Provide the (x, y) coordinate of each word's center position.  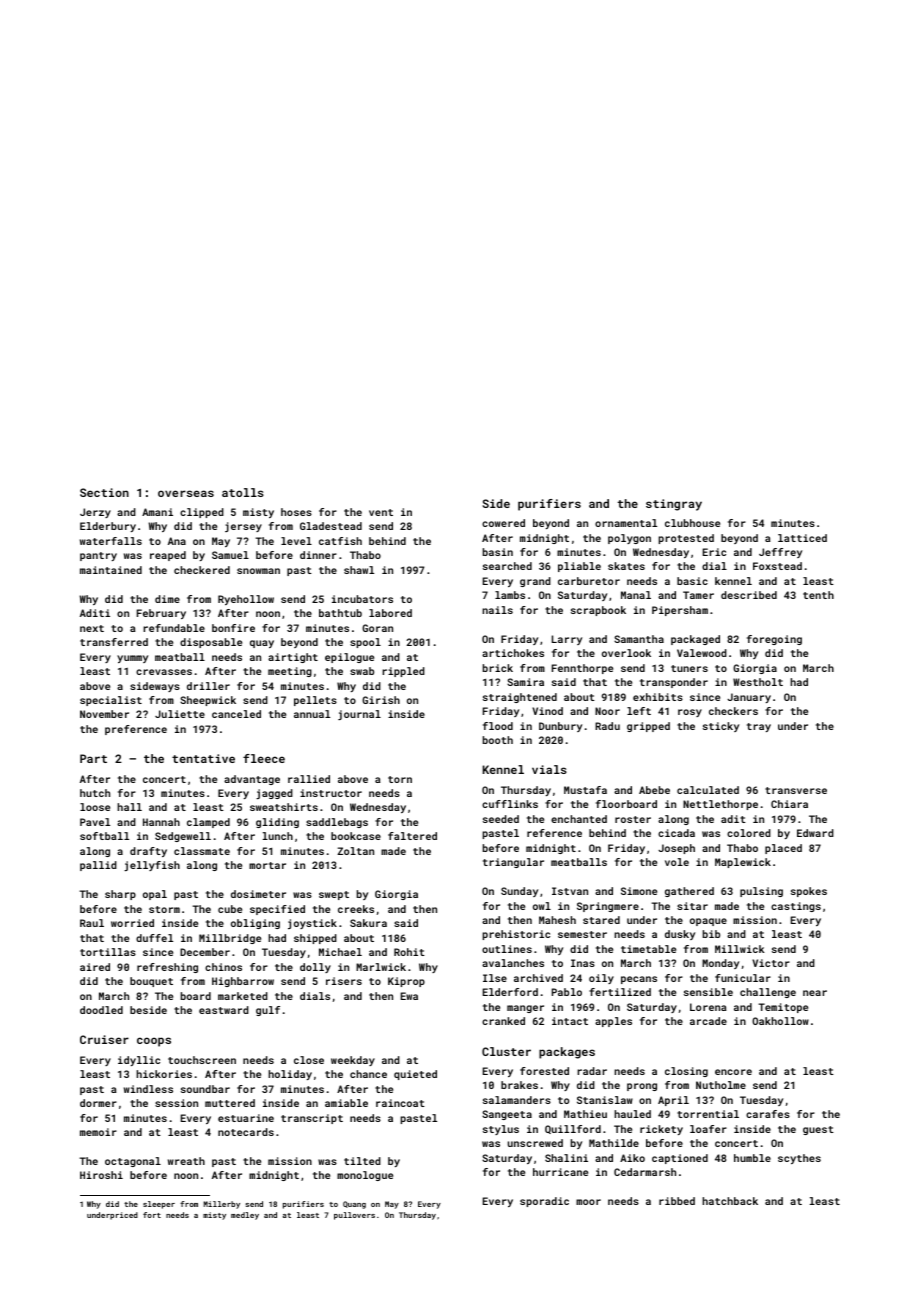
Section (104, 492)
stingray (674, 505)
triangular (513, 863)
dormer (98, 1103)
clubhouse (692, 523)
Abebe (654, 790)
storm (164, 909)
